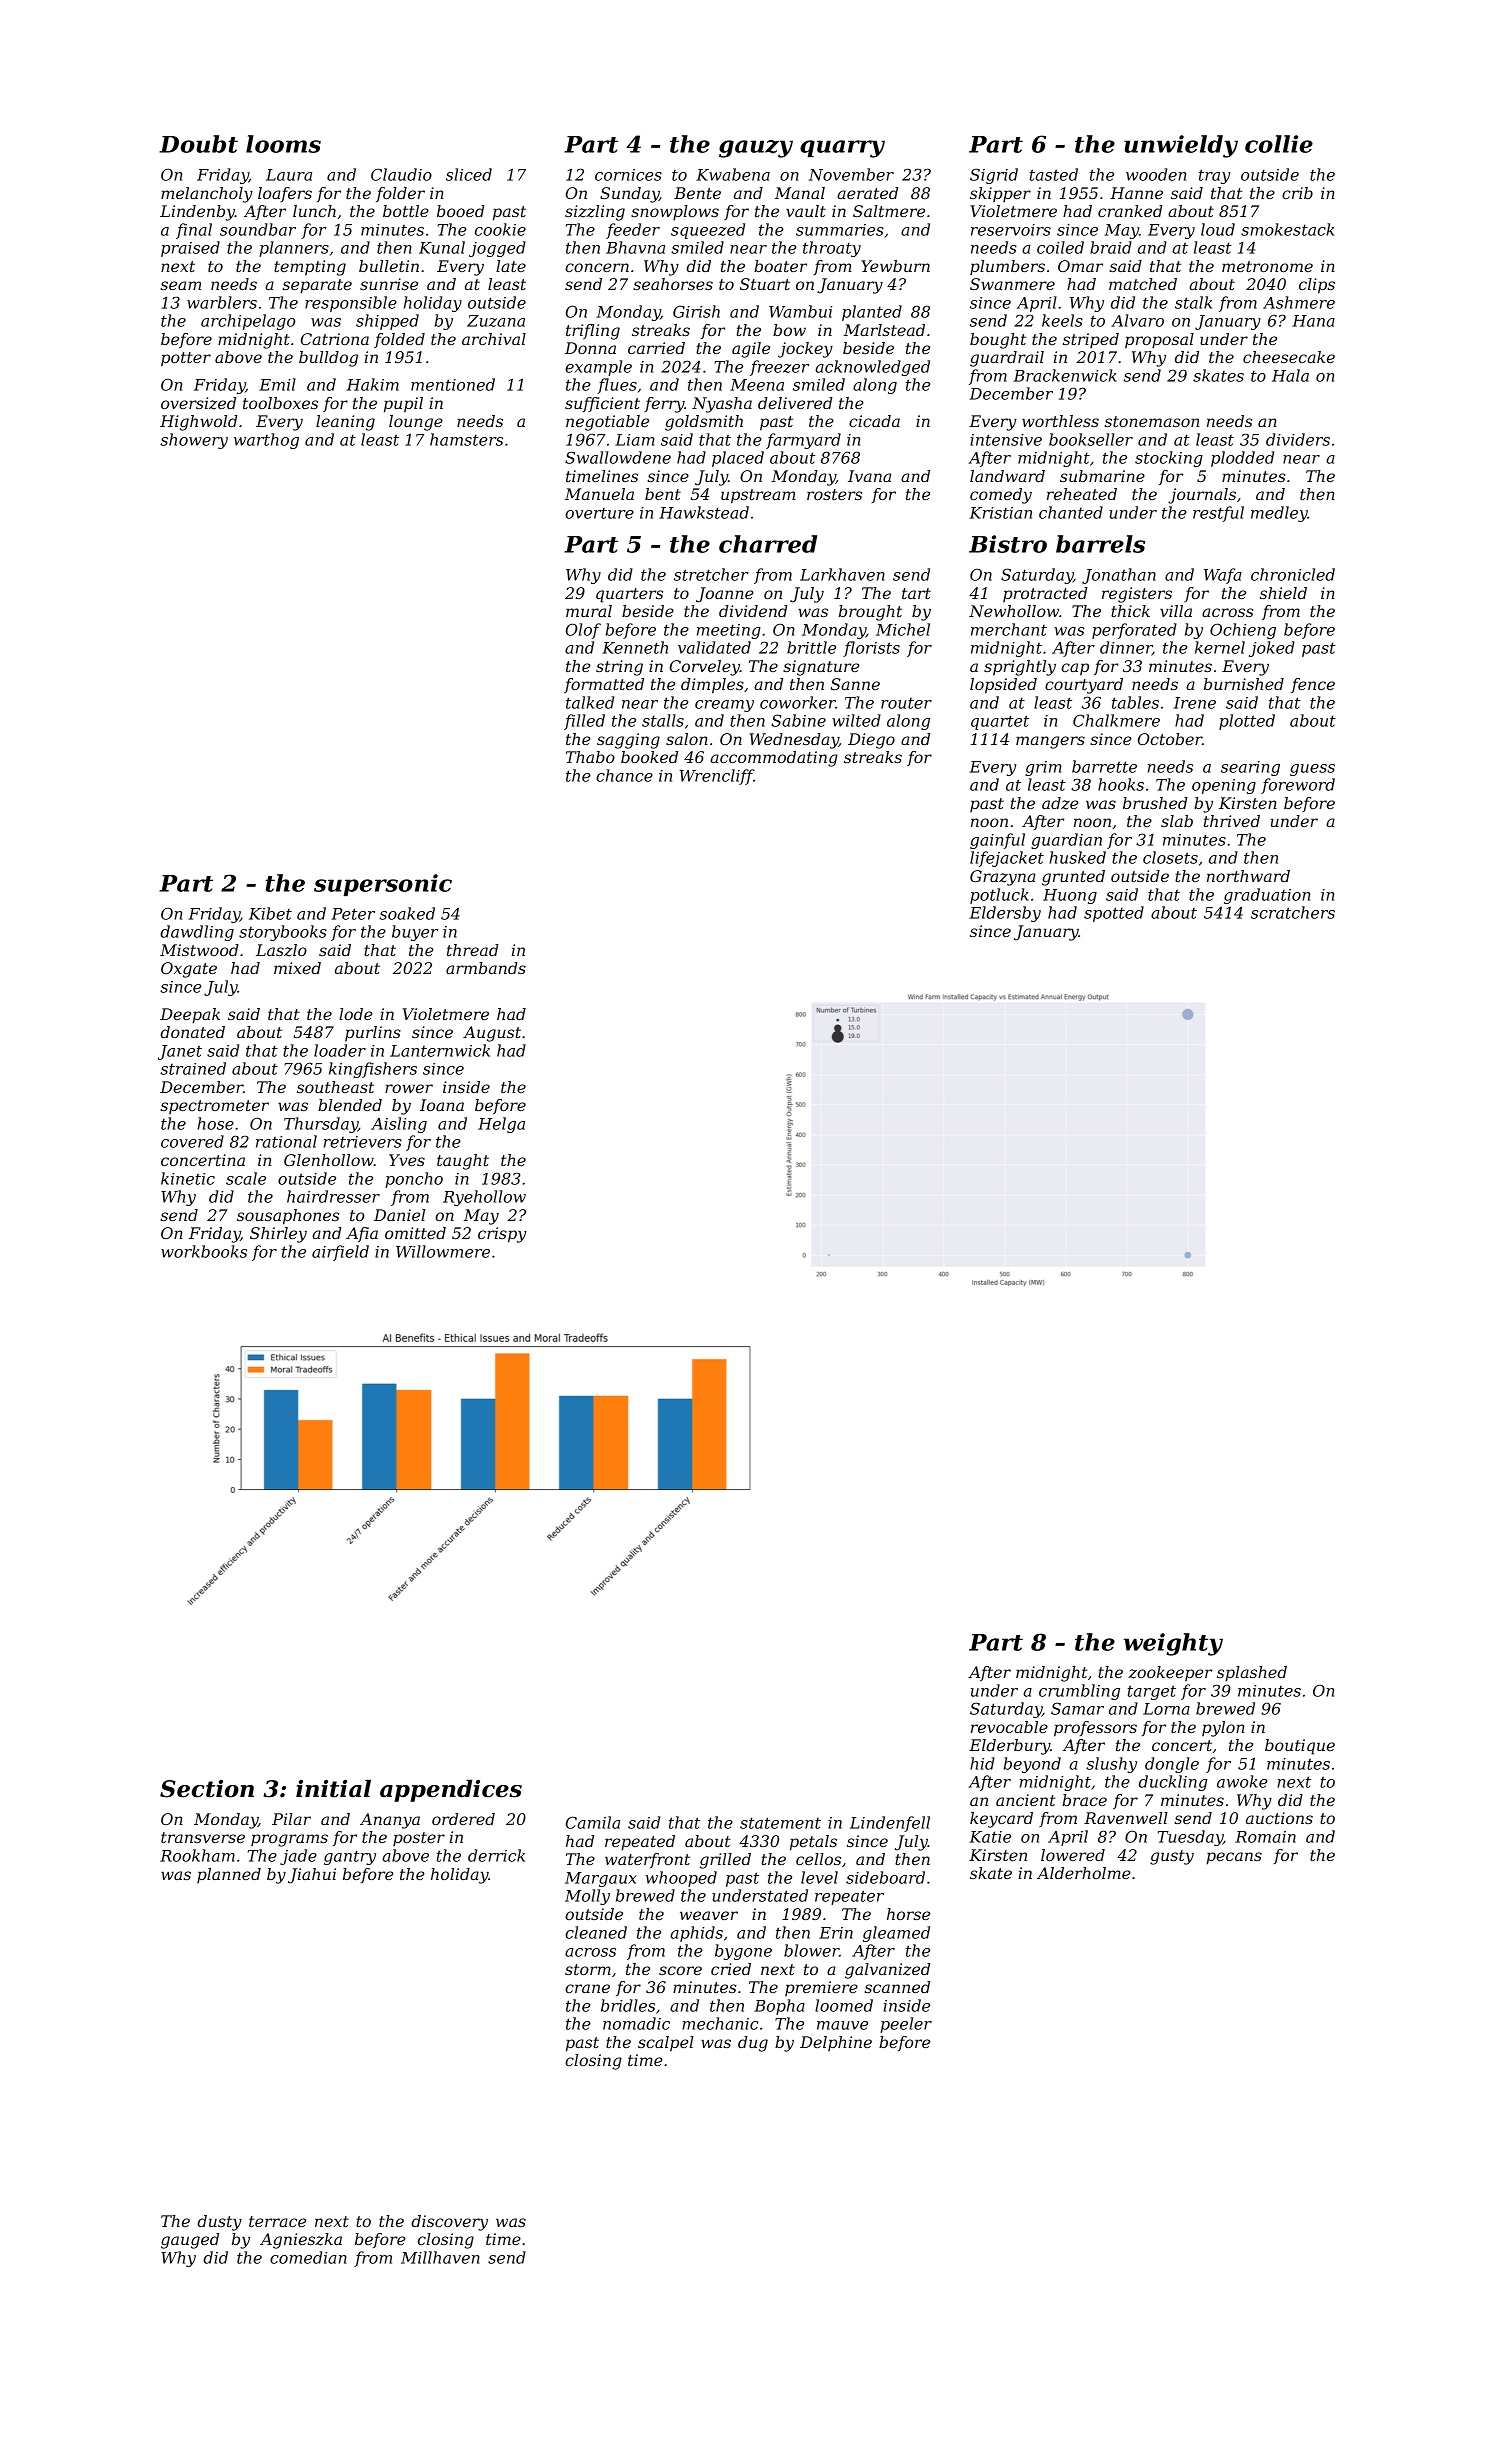 The image size is (1496, 2464). I want to click on revocable, so click(1009, 1727).
